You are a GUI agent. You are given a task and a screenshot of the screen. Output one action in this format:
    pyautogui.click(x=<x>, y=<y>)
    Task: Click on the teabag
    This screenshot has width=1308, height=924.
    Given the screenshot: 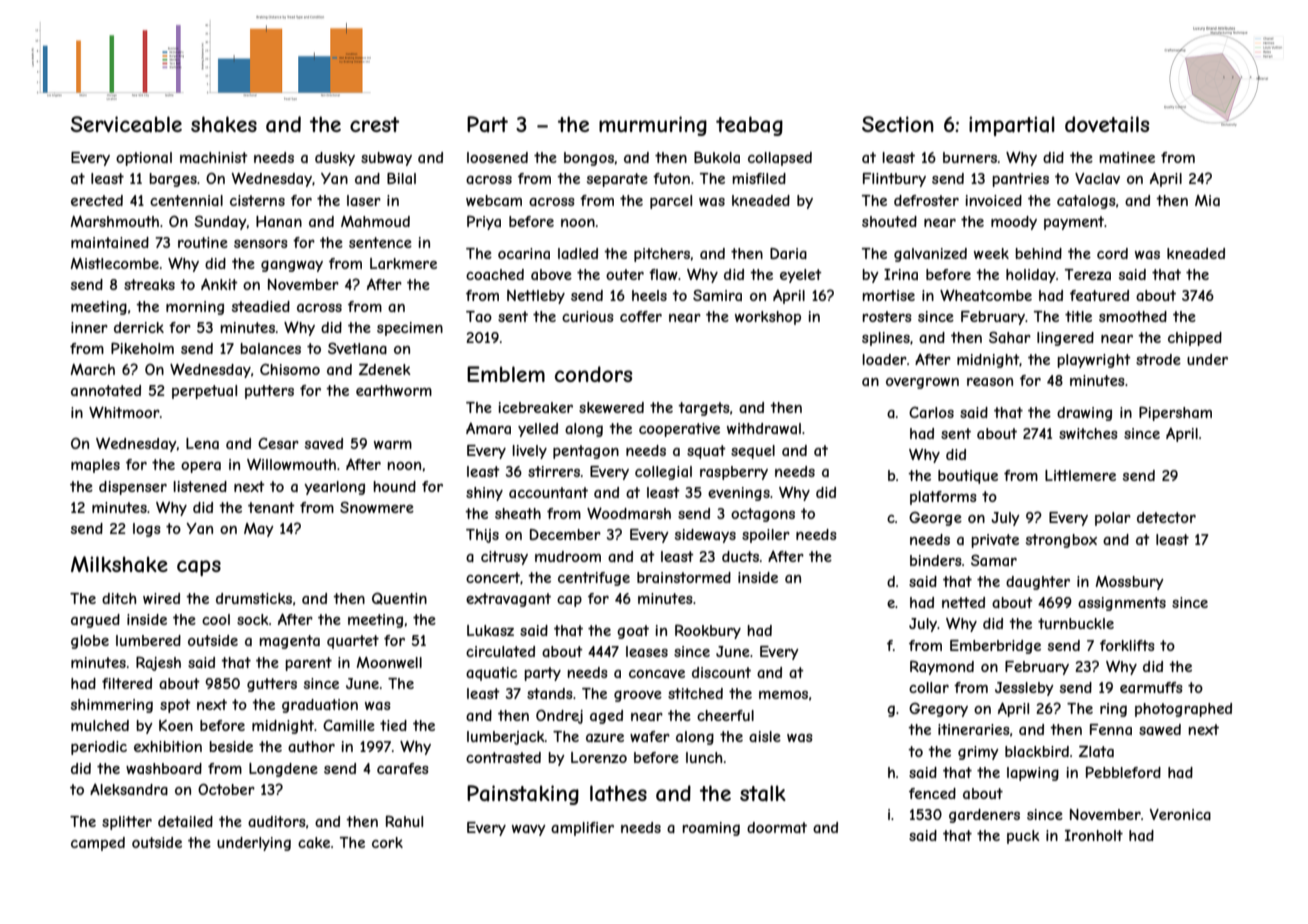 What is the action you would take?
    pyautogui.click(x=749, y=126)
